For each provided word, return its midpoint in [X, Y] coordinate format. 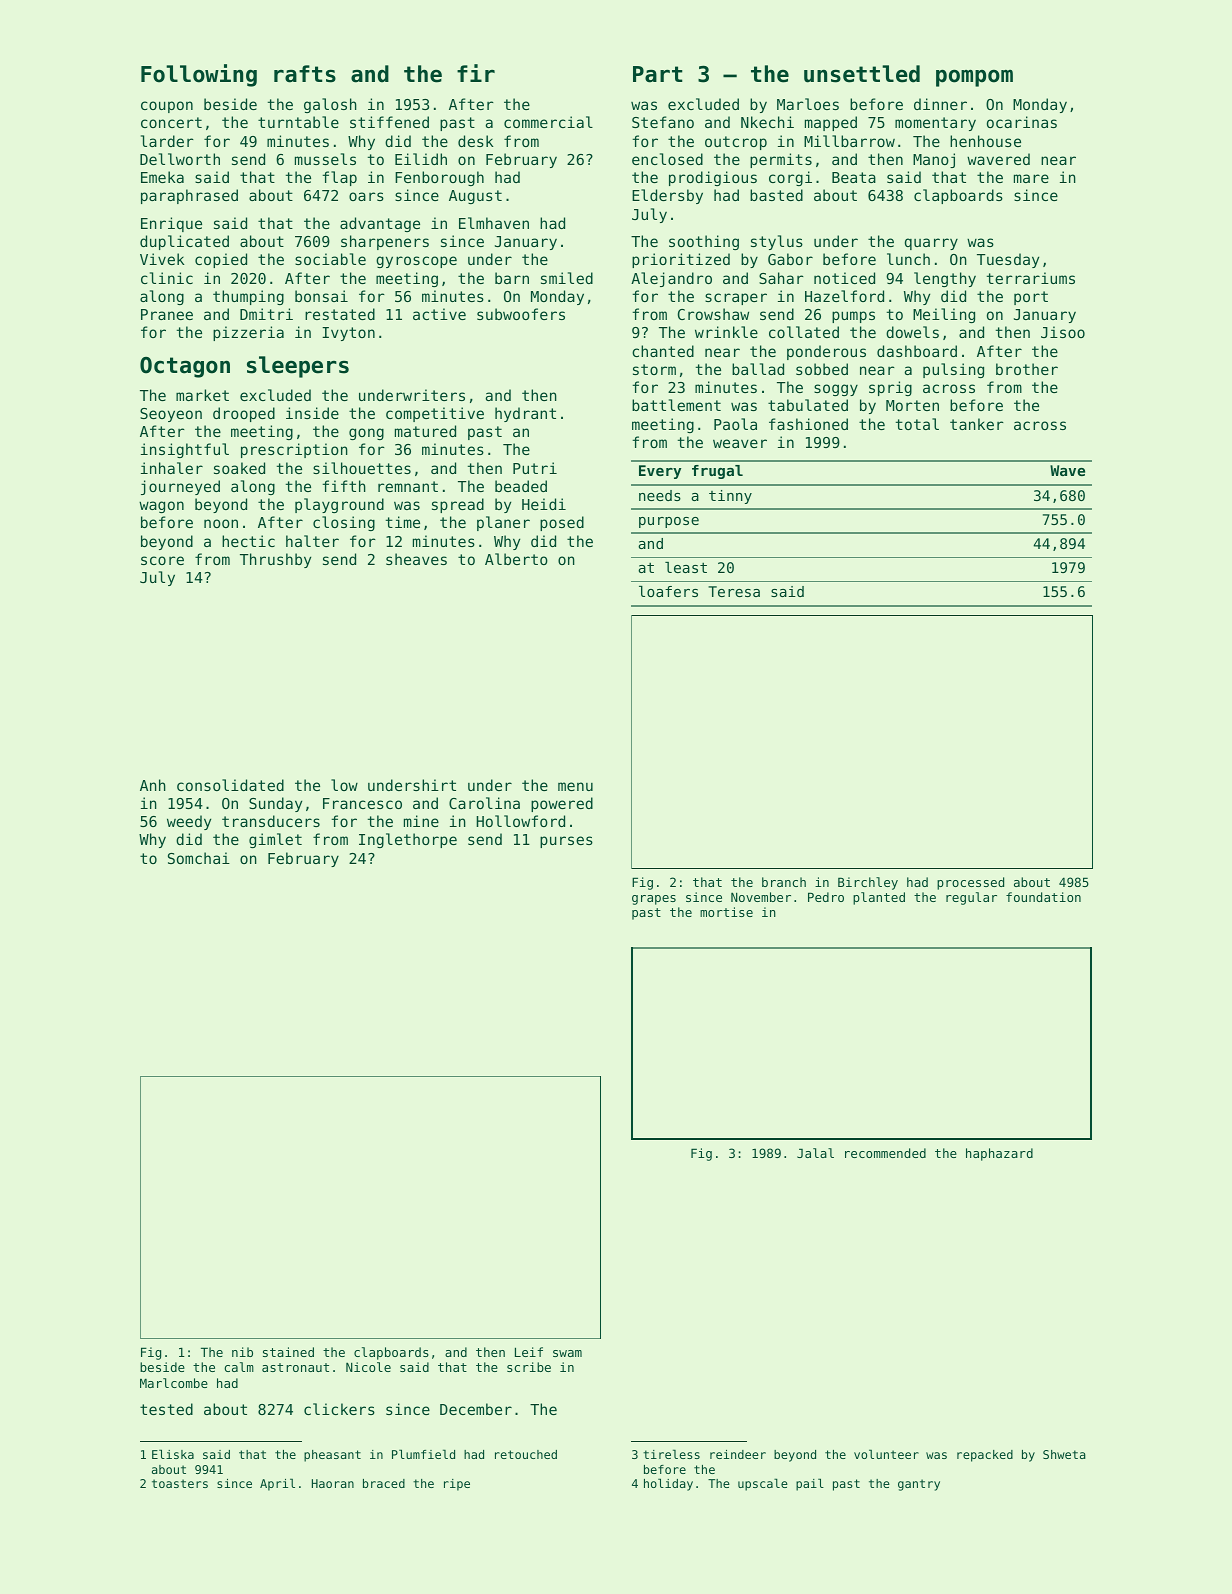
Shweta [1064, 1454]
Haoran [333, 1483]
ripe [457, 1485]
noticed [844, 278]
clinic [167, 278]
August [475, 197]
